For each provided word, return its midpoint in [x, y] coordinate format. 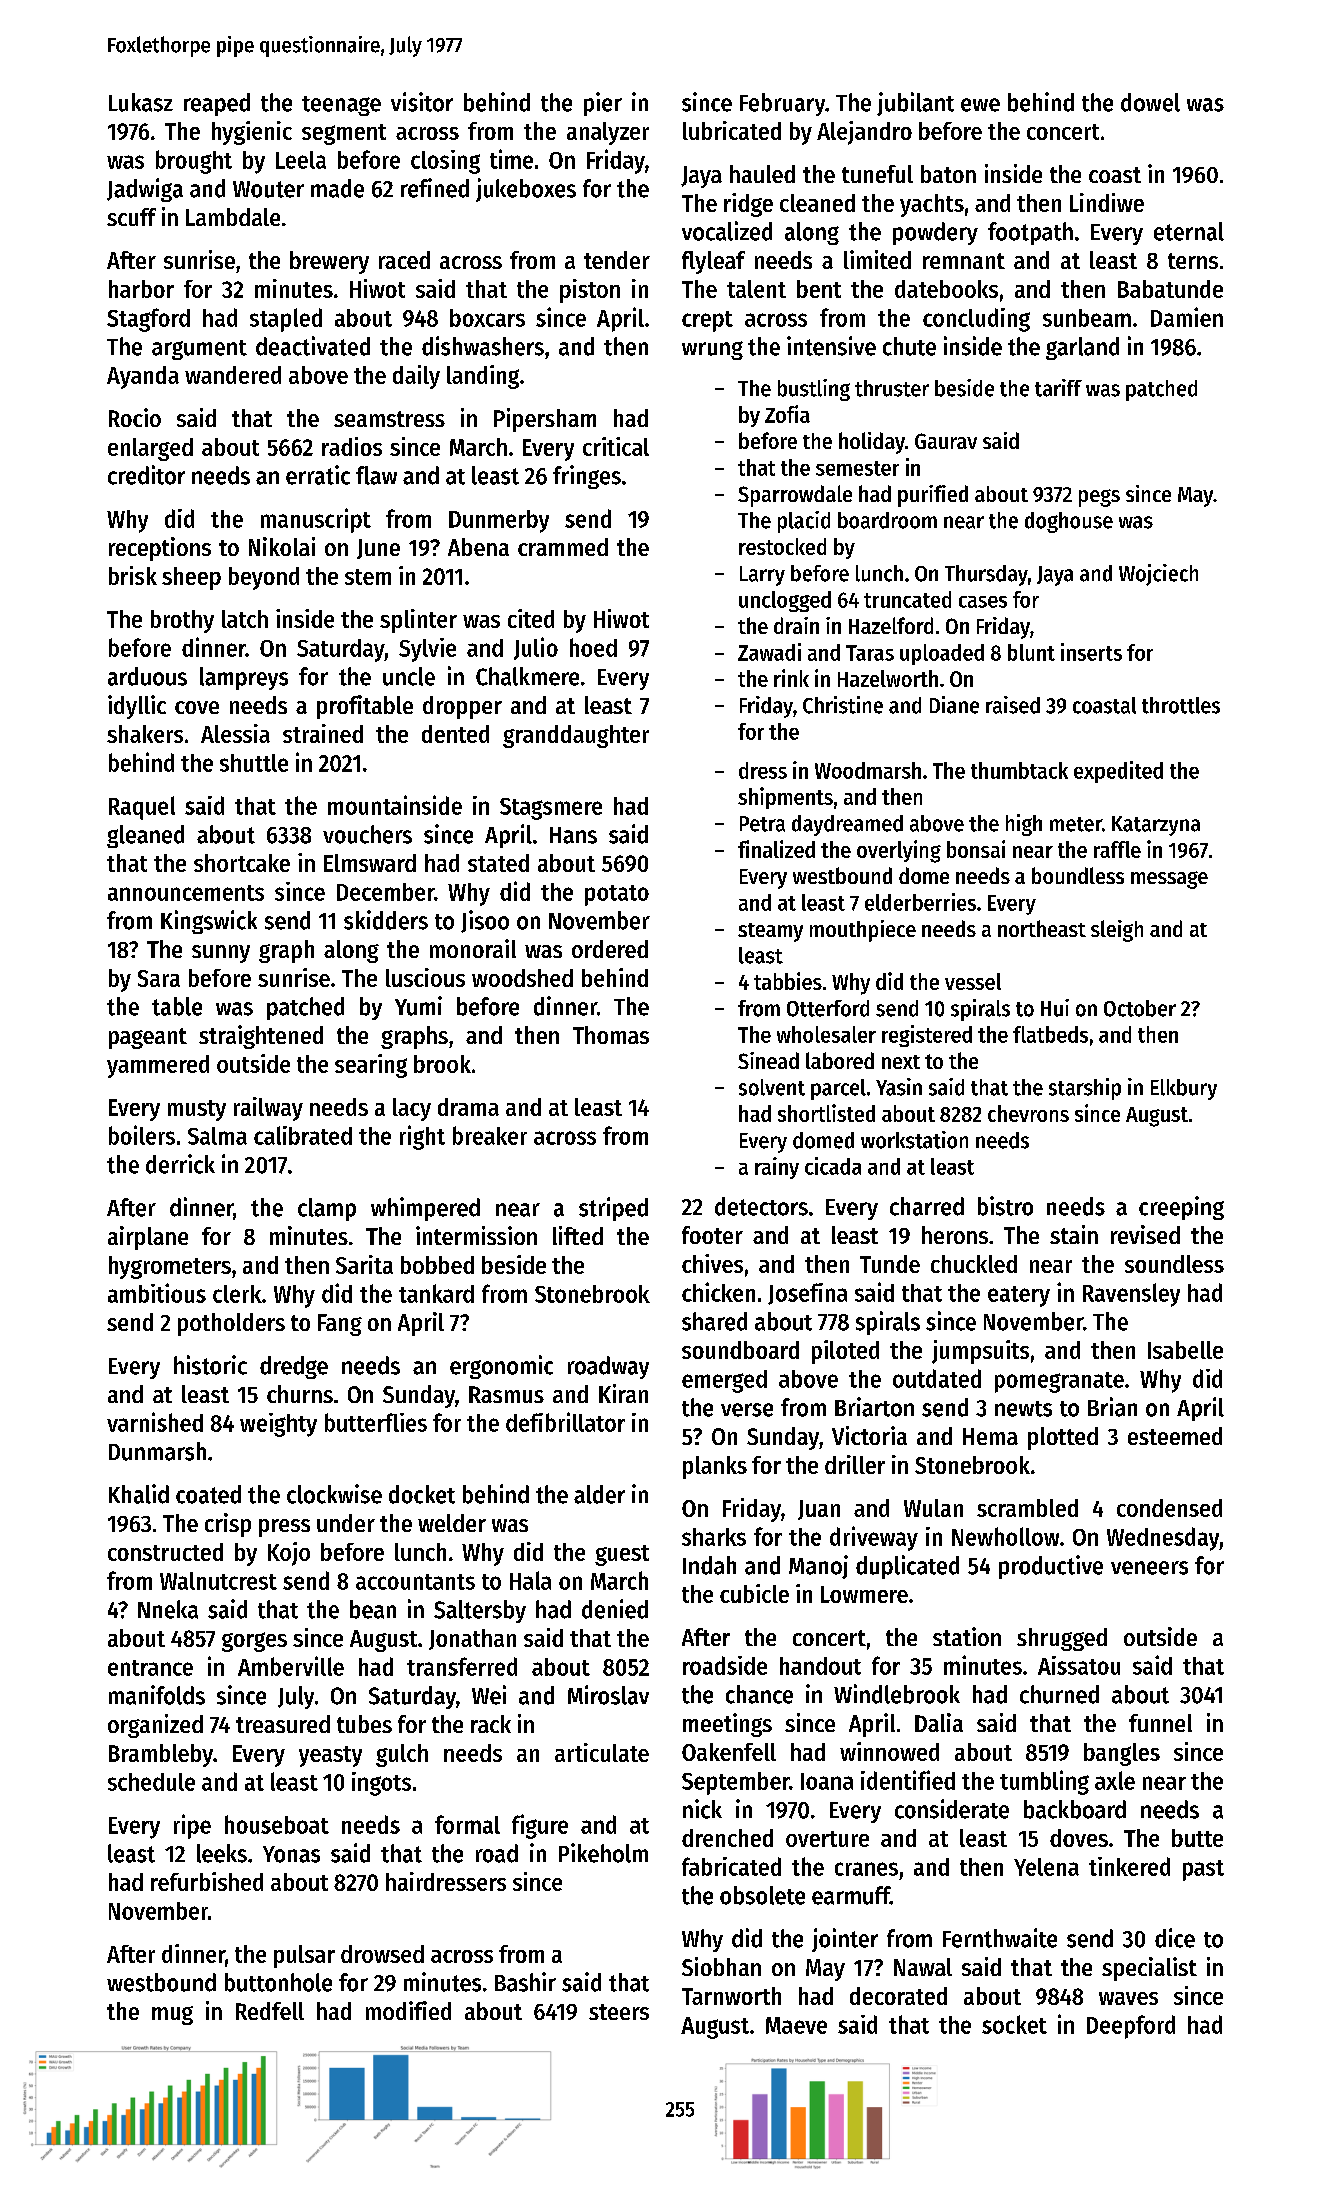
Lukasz [141, 102]
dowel [1150, 102]
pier [603, 104]
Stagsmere [551, 809]
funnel [1160, 1723]
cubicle [754, 1593]
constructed [165, 1552]
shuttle [254, 763]
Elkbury [1184, 1089]
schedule [151, 1782]
